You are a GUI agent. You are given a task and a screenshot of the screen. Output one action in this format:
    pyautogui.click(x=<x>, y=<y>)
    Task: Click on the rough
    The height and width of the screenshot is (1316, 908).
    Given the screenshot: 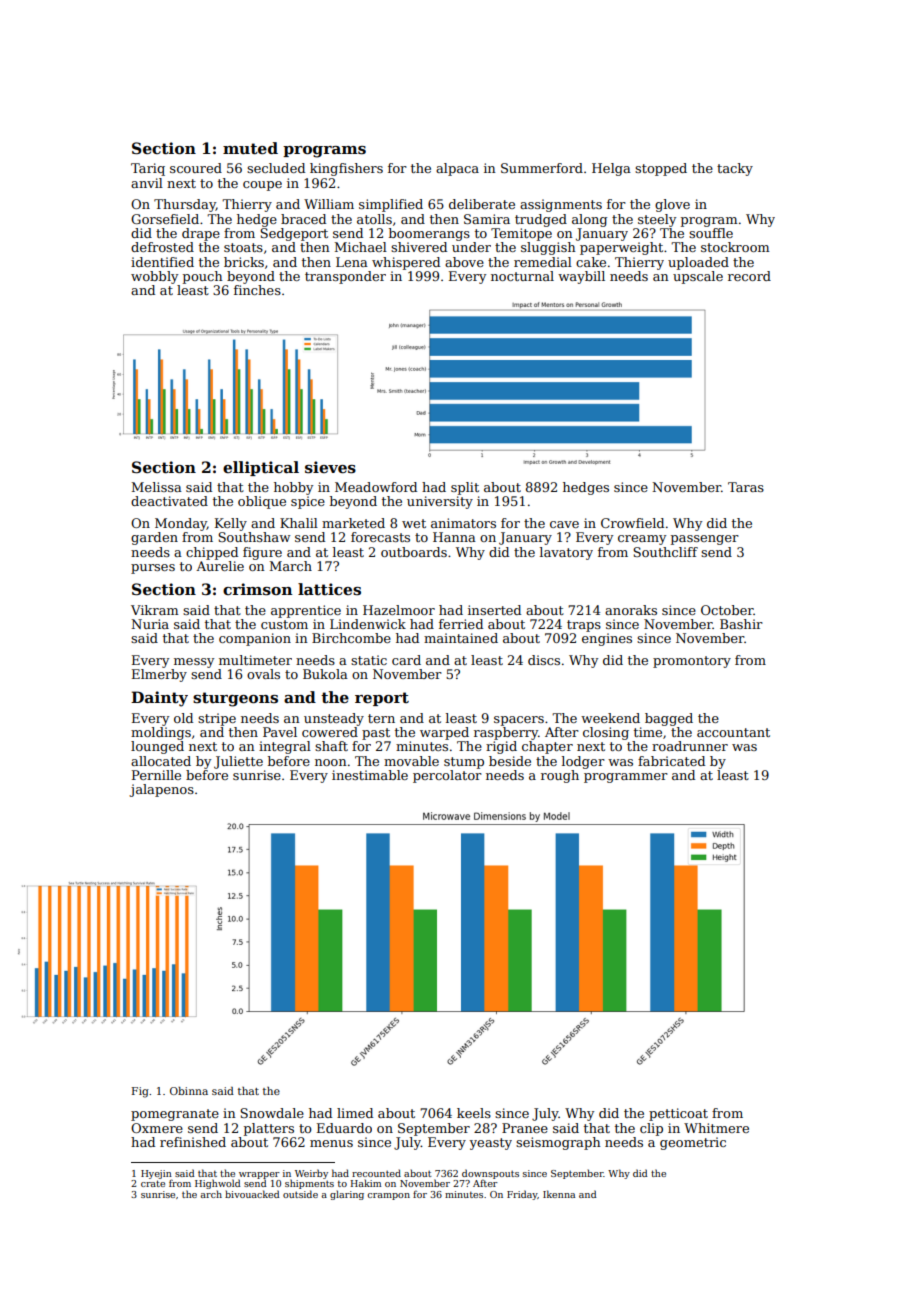 What is the action you would take?
    pyautogui.click(x=560, y=776)
